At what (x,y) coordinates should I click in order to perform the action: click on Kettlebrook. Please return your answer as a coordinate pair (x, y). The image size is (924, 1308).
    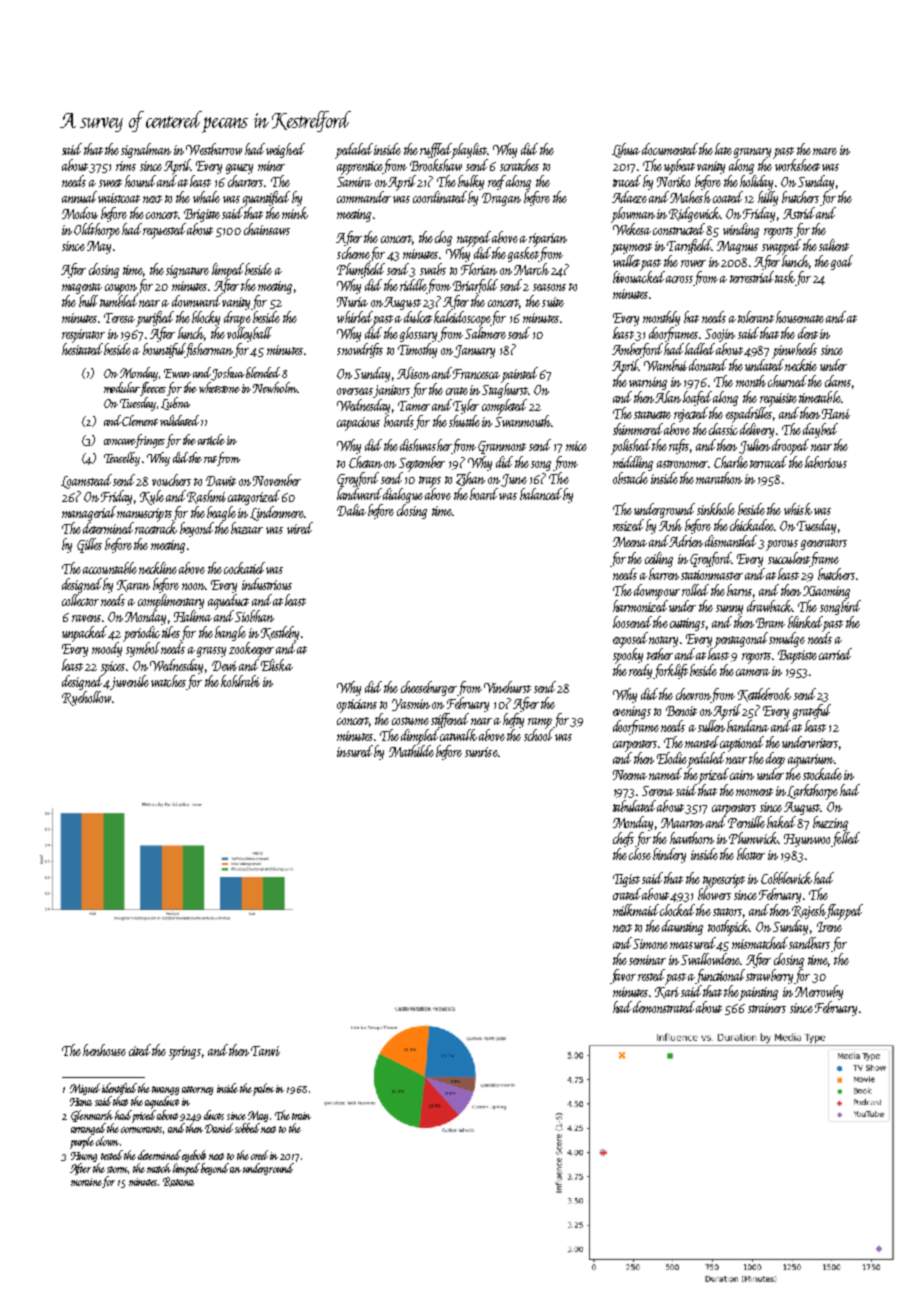
    Looking at the image, I should click on (764, 695).
